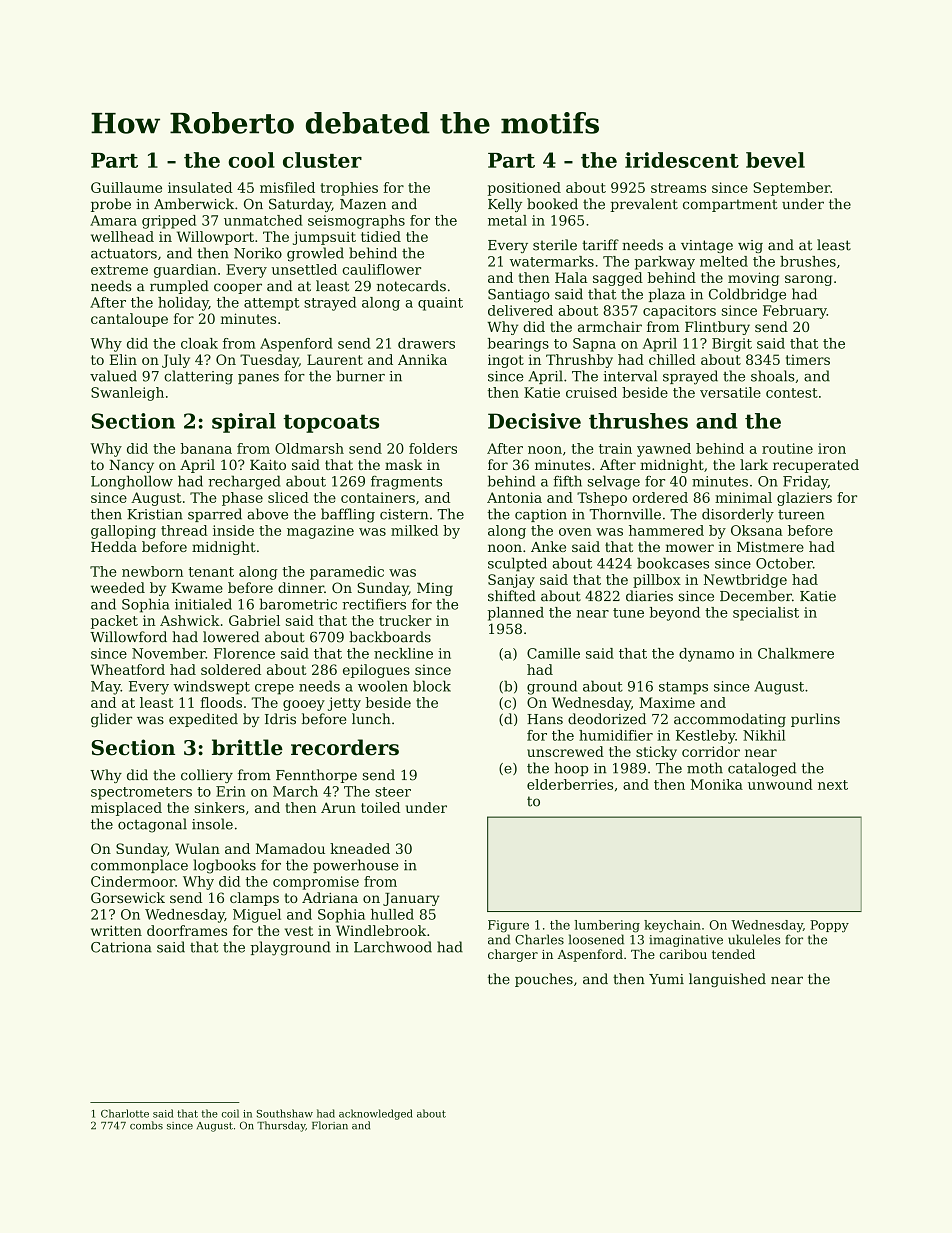 The image size is (952, 1233). Describe the element at coordinates (808, 261) in the screenshot. I see `brushes` at that location.
